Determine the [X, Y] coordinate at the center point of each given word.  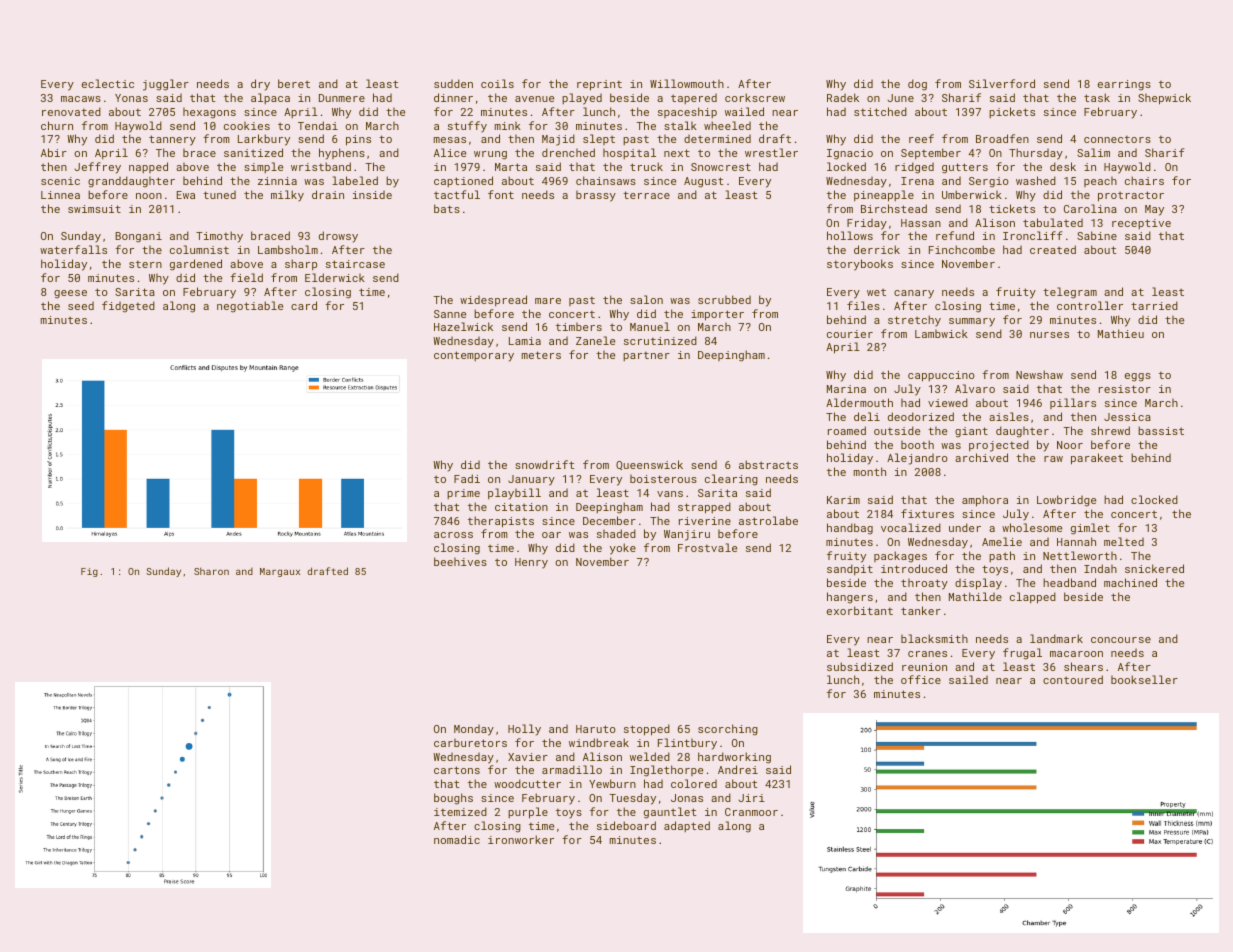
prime [463, 494]
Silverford [1002, 83]
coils [497, 83]
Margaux [280, 572]
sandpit [850, 569]
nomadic [457, 839]
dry [260, 85]
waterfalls [73, 249]
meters [541, 355]
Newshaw [1039, 374]
